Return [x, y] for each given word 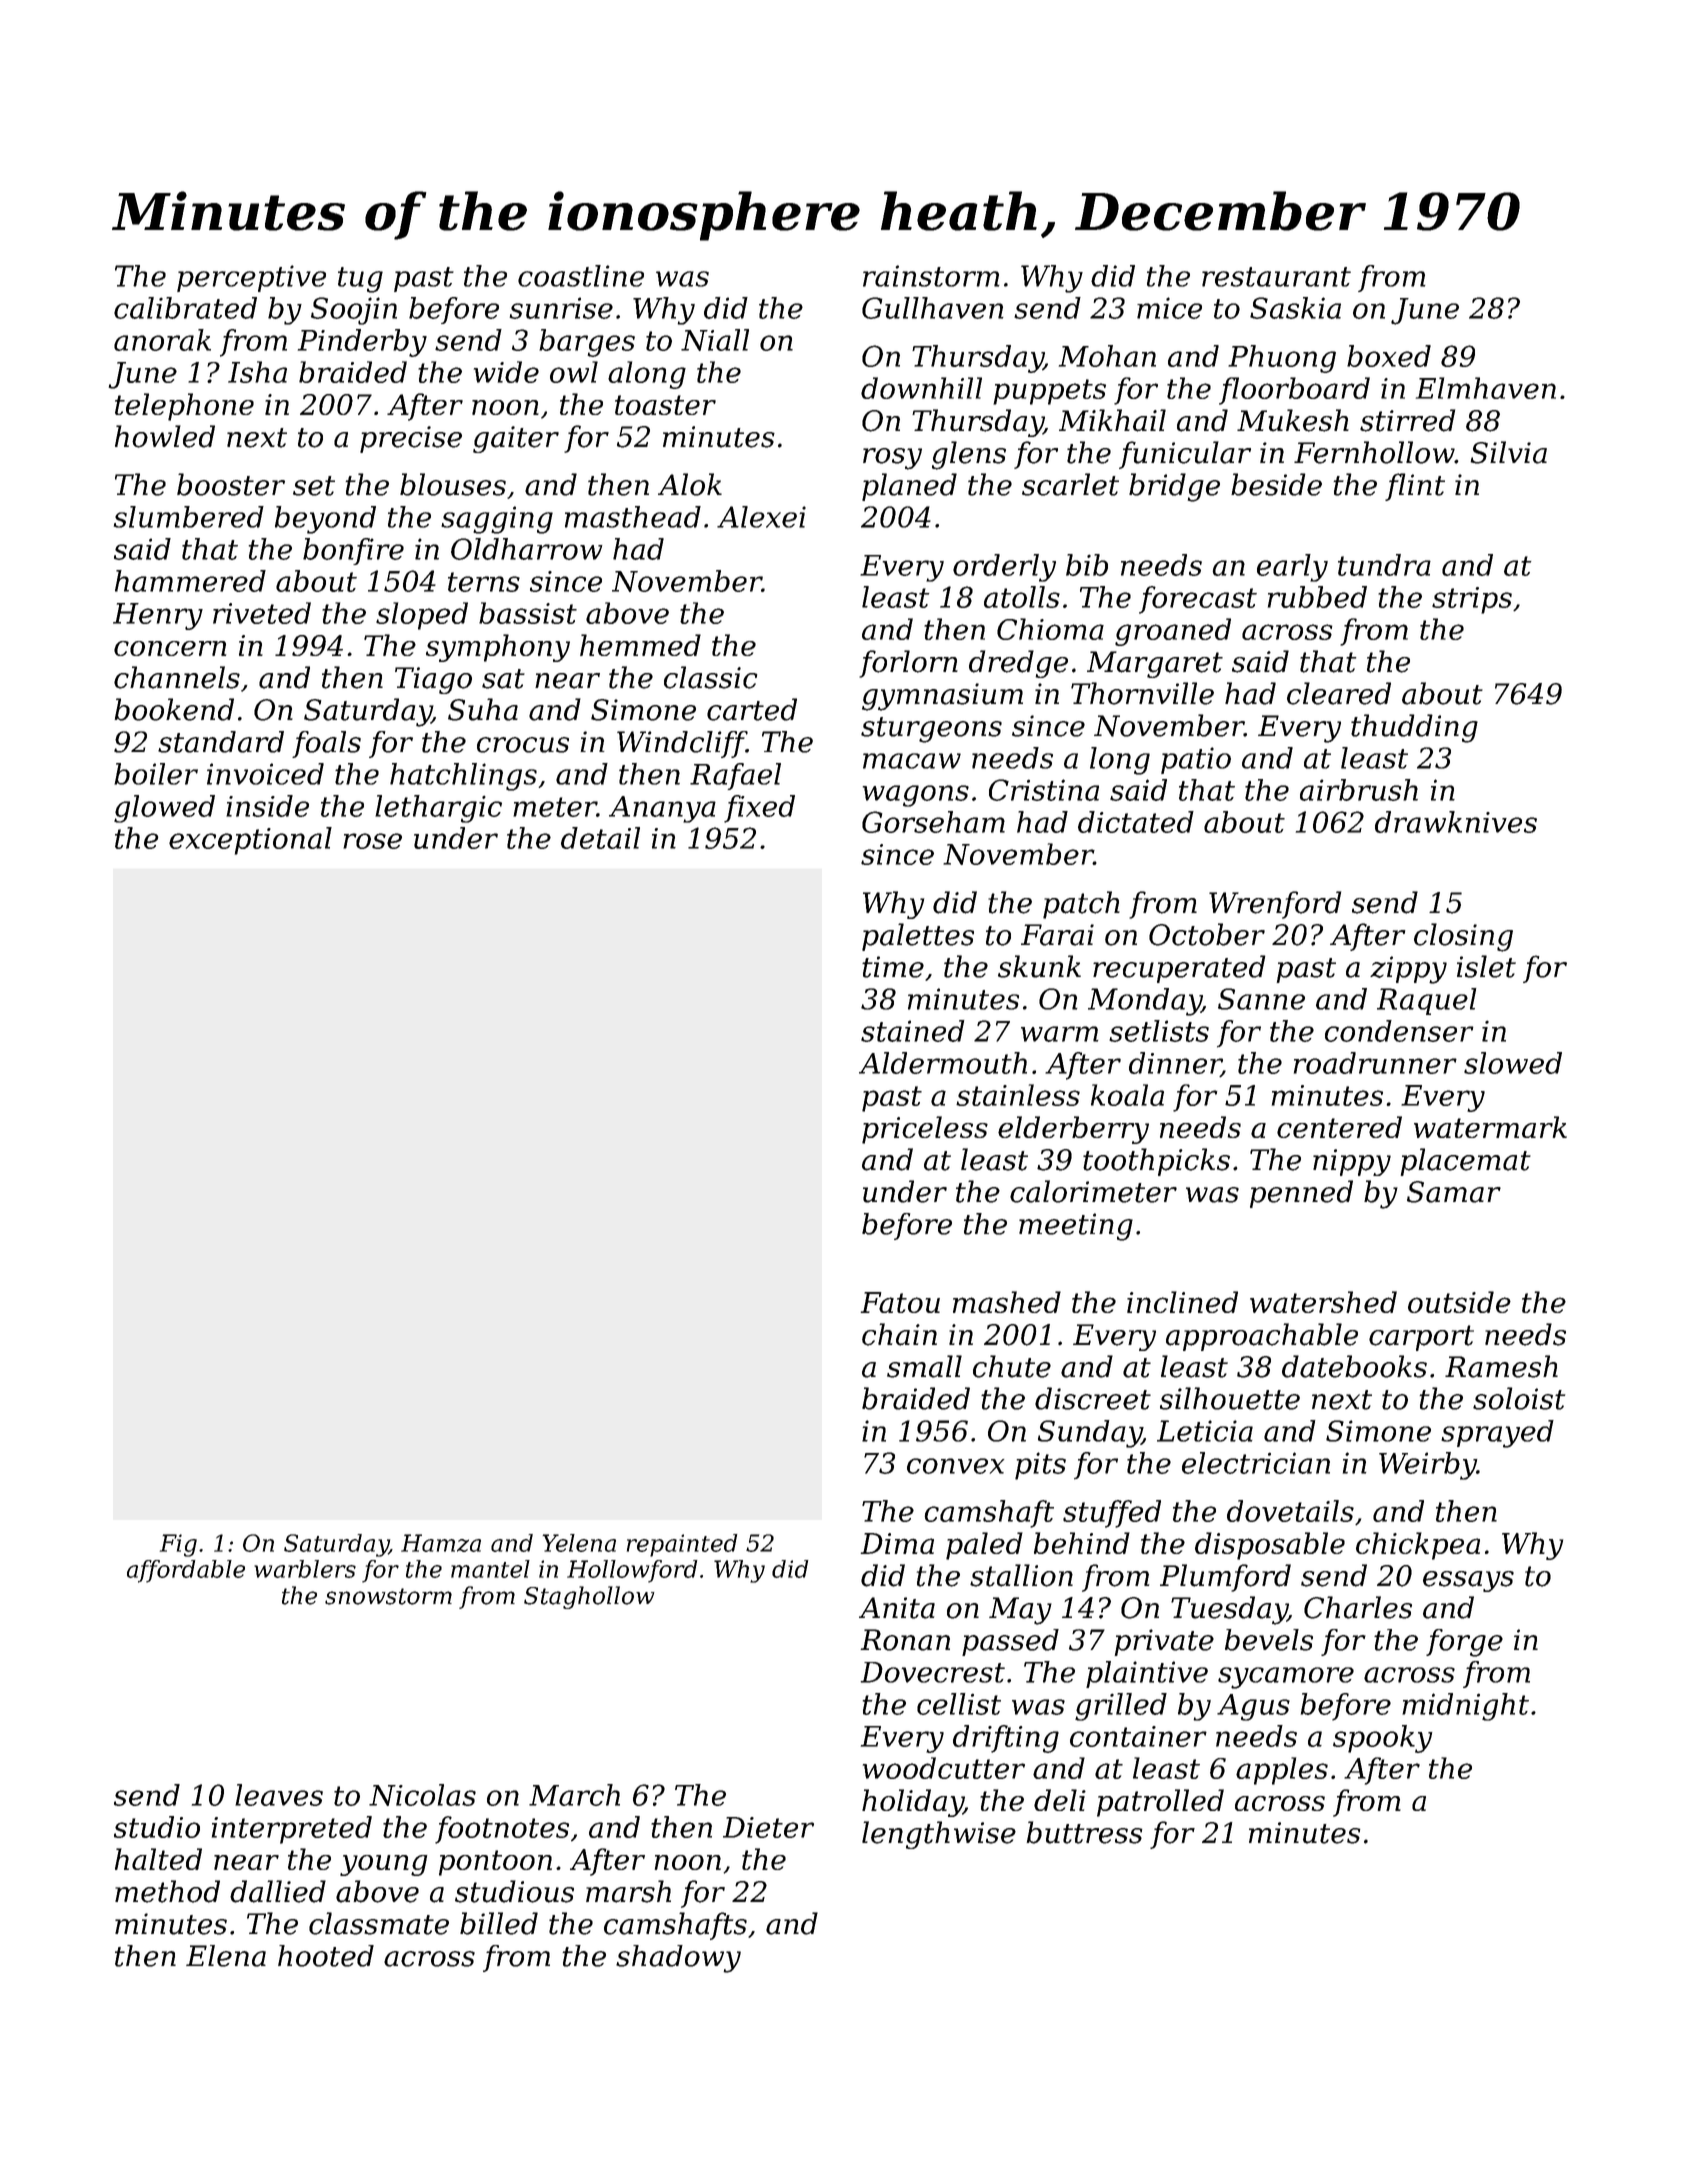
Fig [178, 1545]
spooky [1383, 1739]
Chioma [1050, 629]
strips [1472, 600]
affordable [186, 1571]
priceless [925, 1130]
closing [1463, 937]
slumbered [189, 517]
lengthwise [939, 1835]
